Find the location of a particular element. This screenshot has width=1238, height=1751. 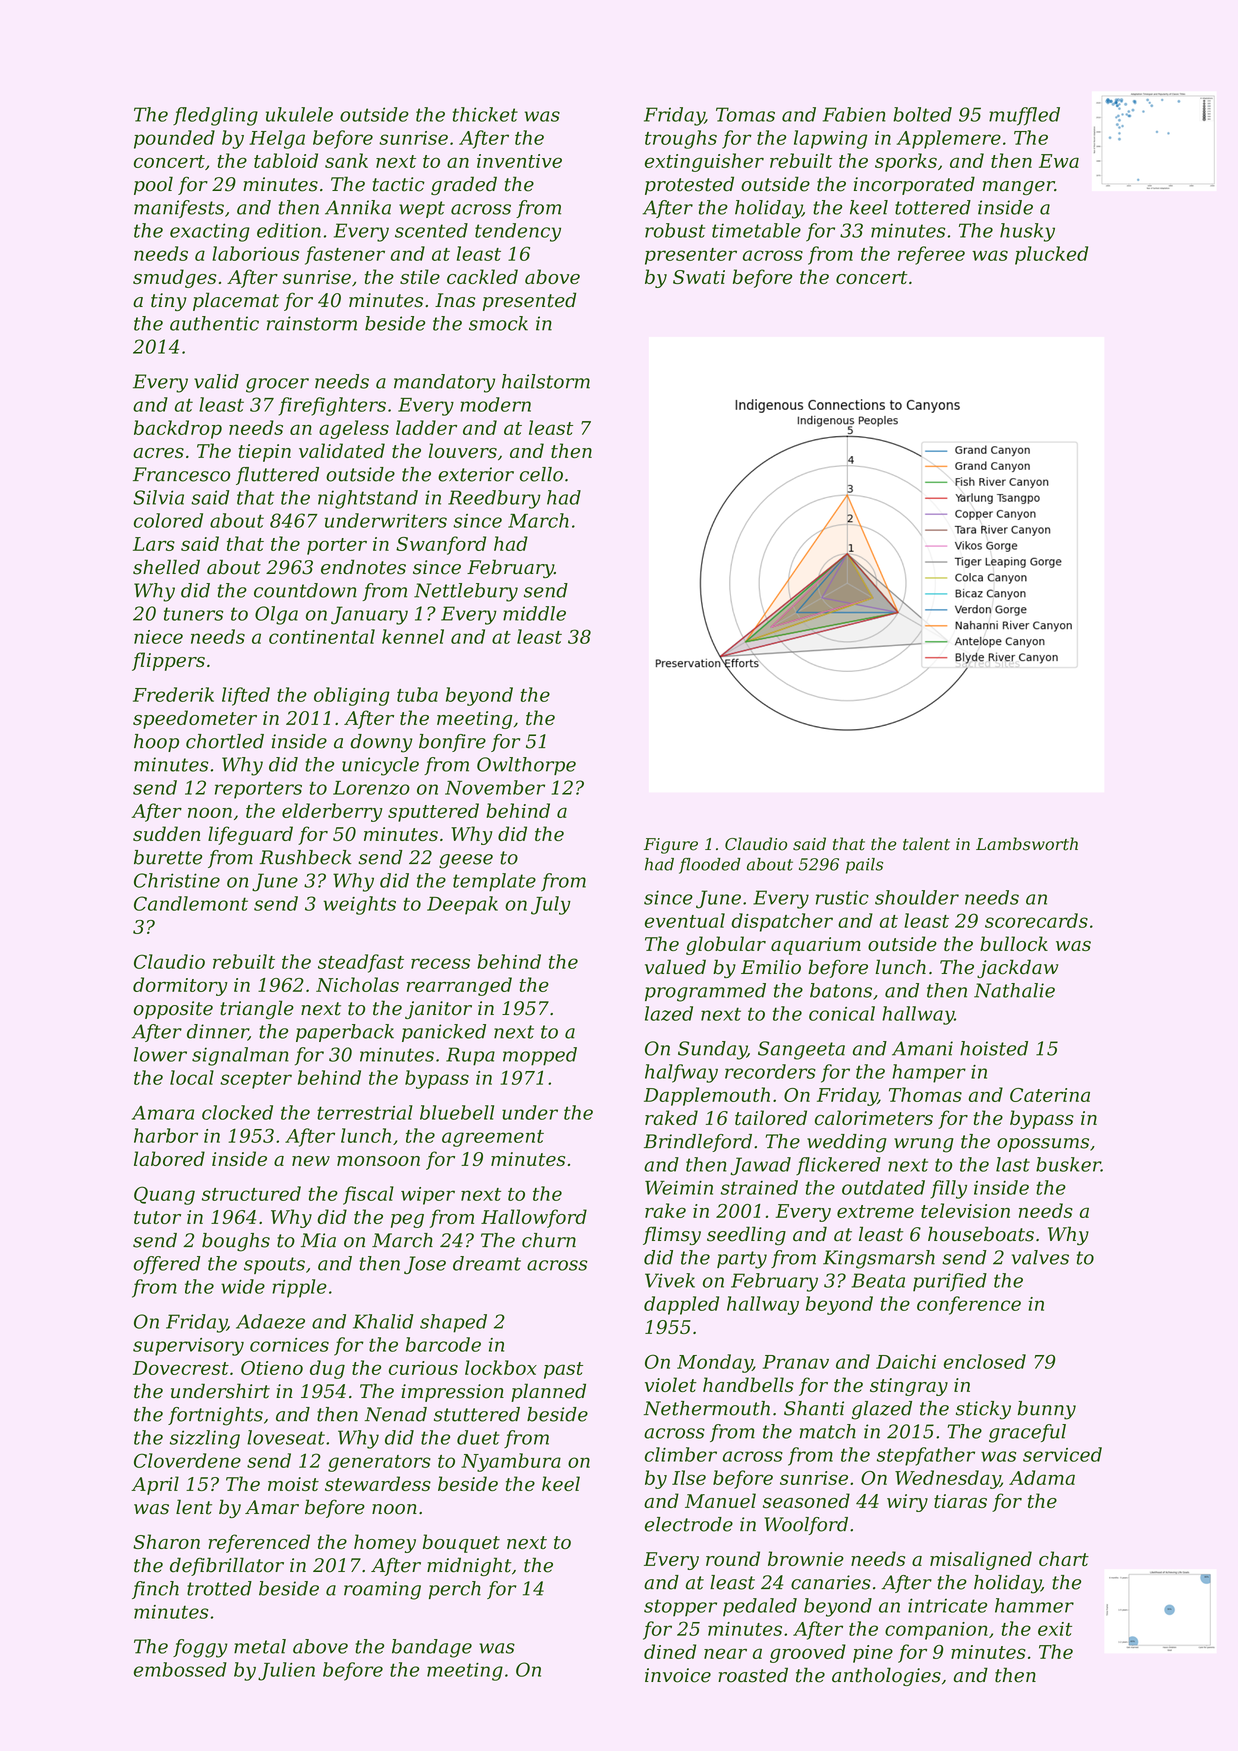

flimsy is located at coordinates (672, 1235).
